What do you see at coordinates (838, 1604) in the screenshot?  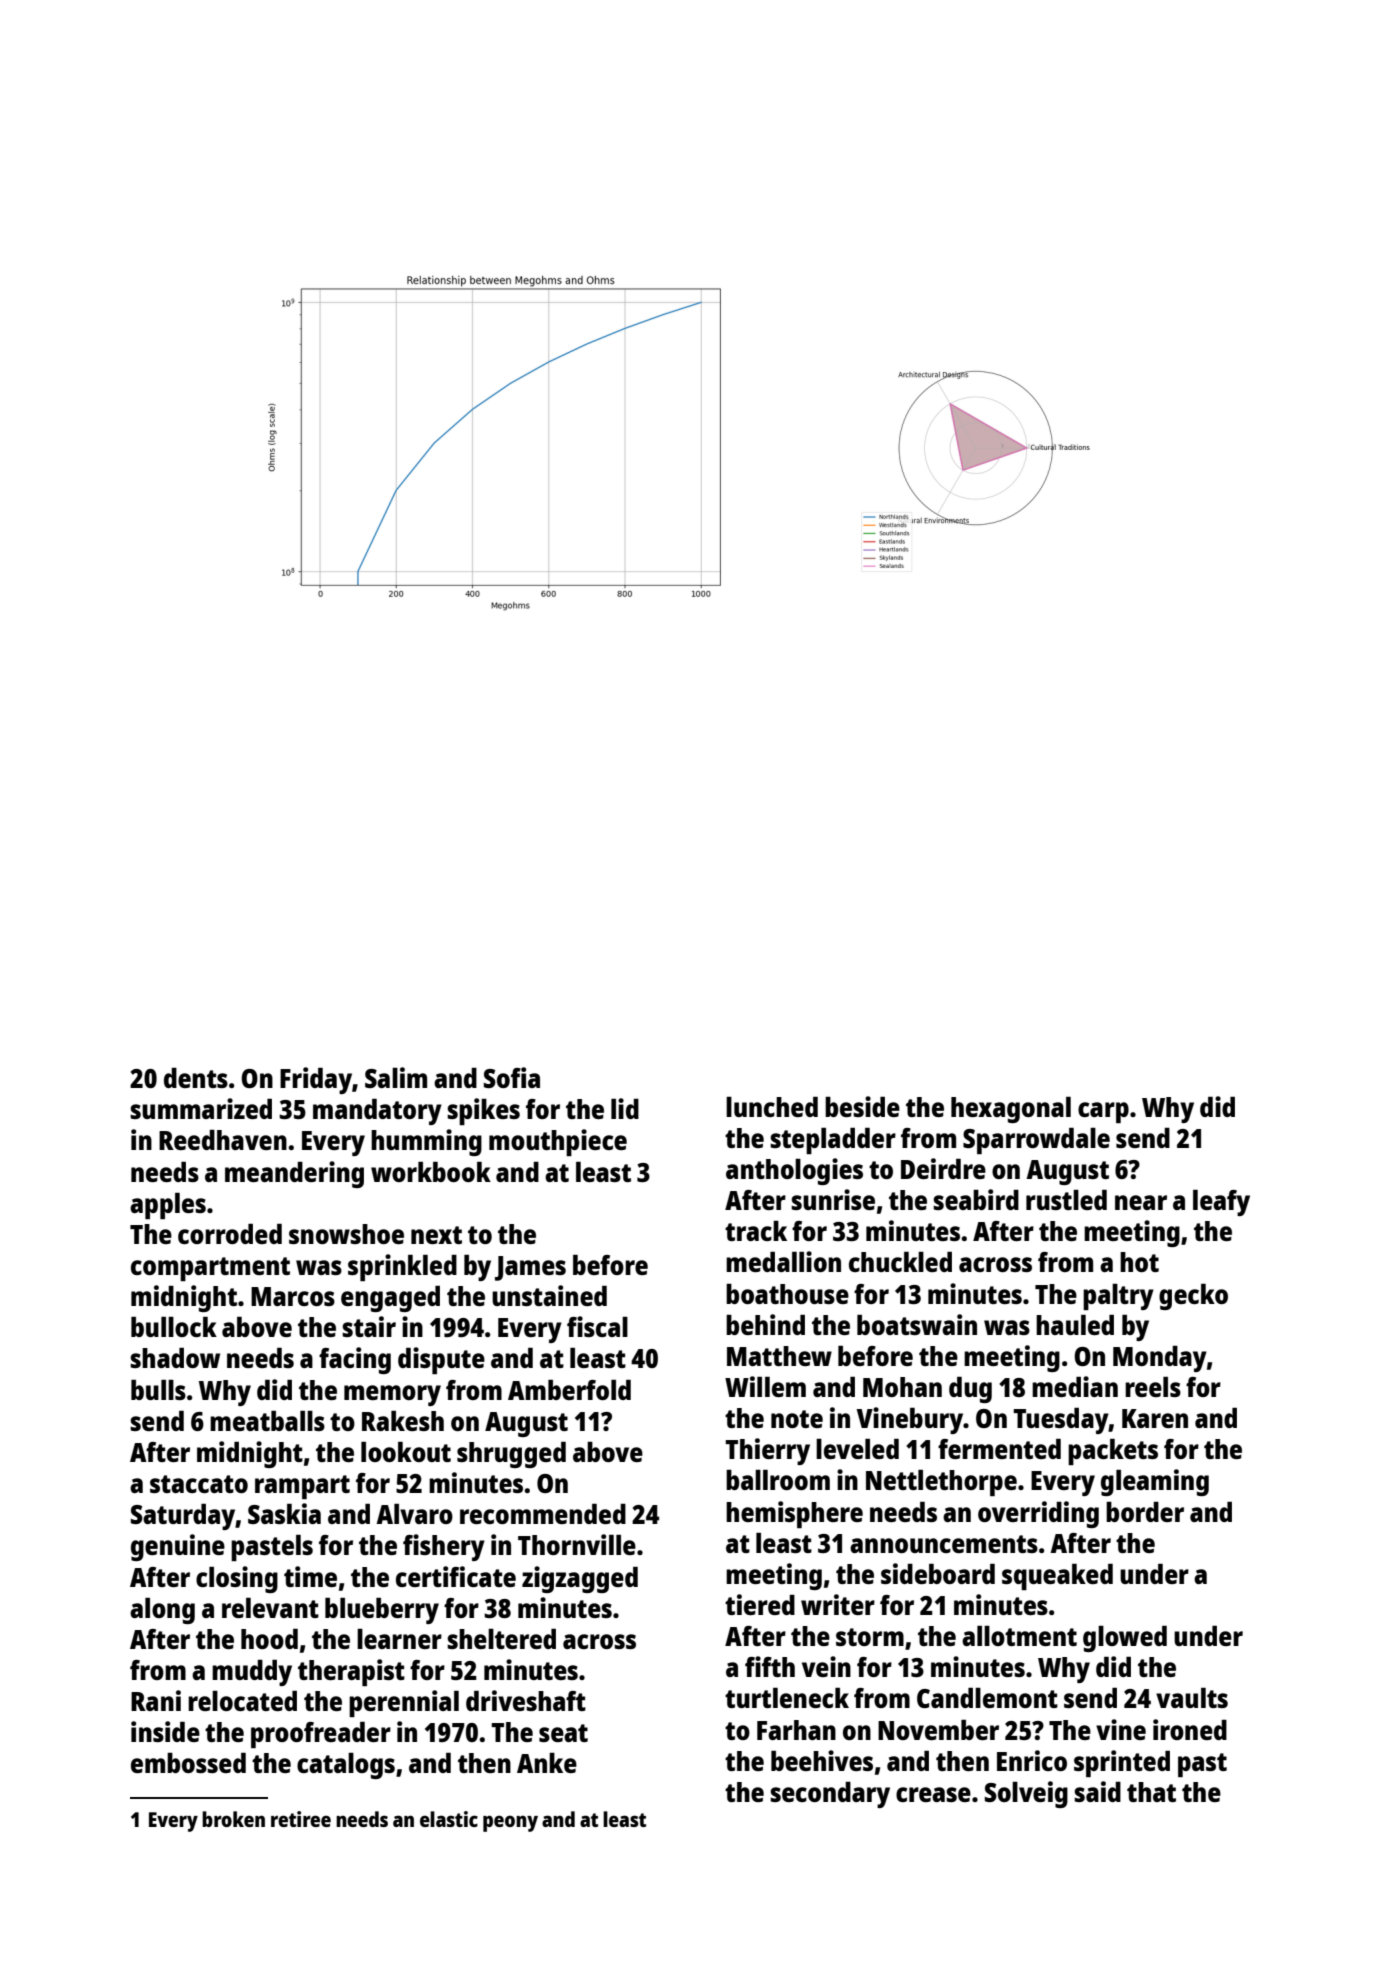 I see `writer` at bounding box center [838, 1604].
